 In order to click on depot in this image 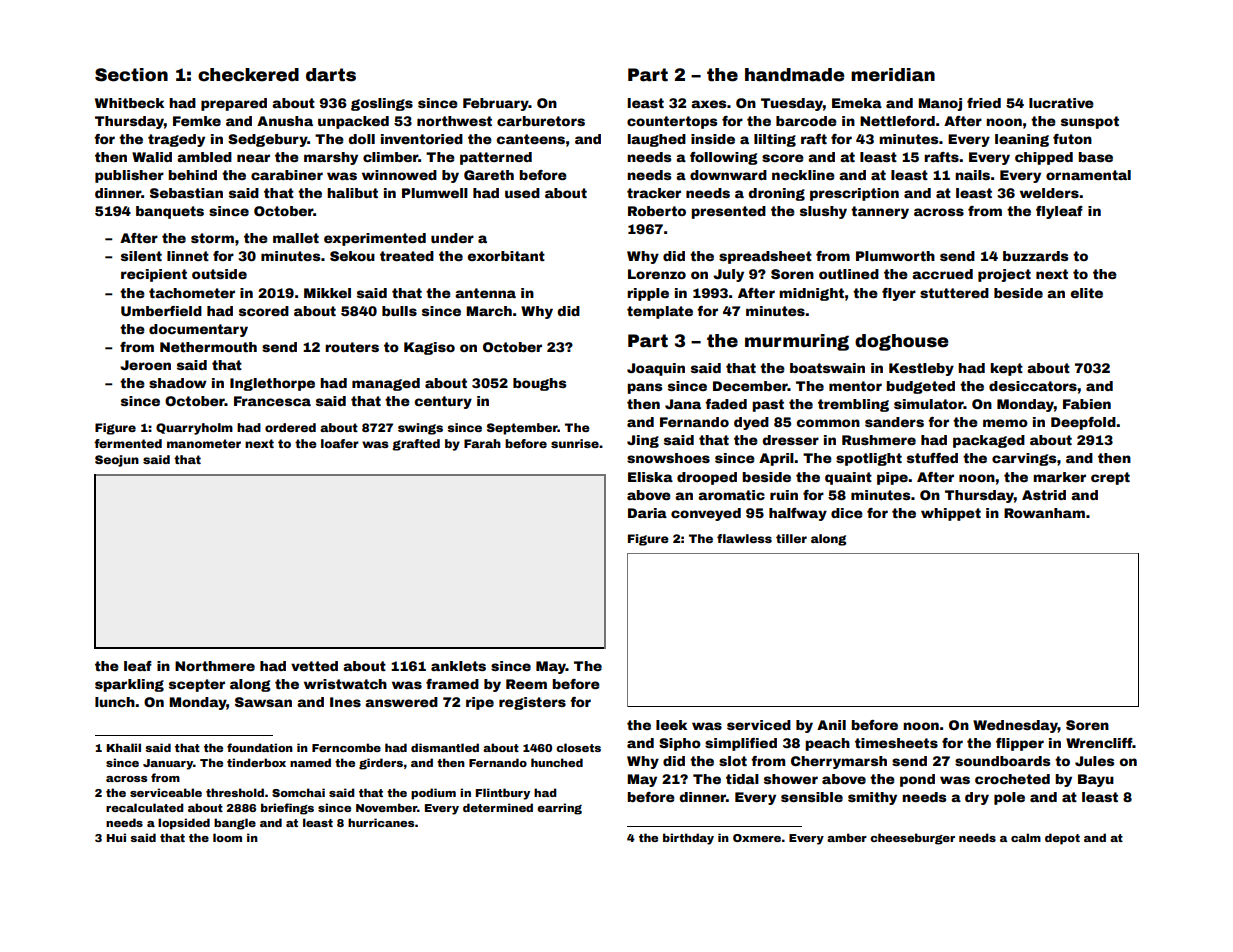, I will do `click(1062, 839)`.
